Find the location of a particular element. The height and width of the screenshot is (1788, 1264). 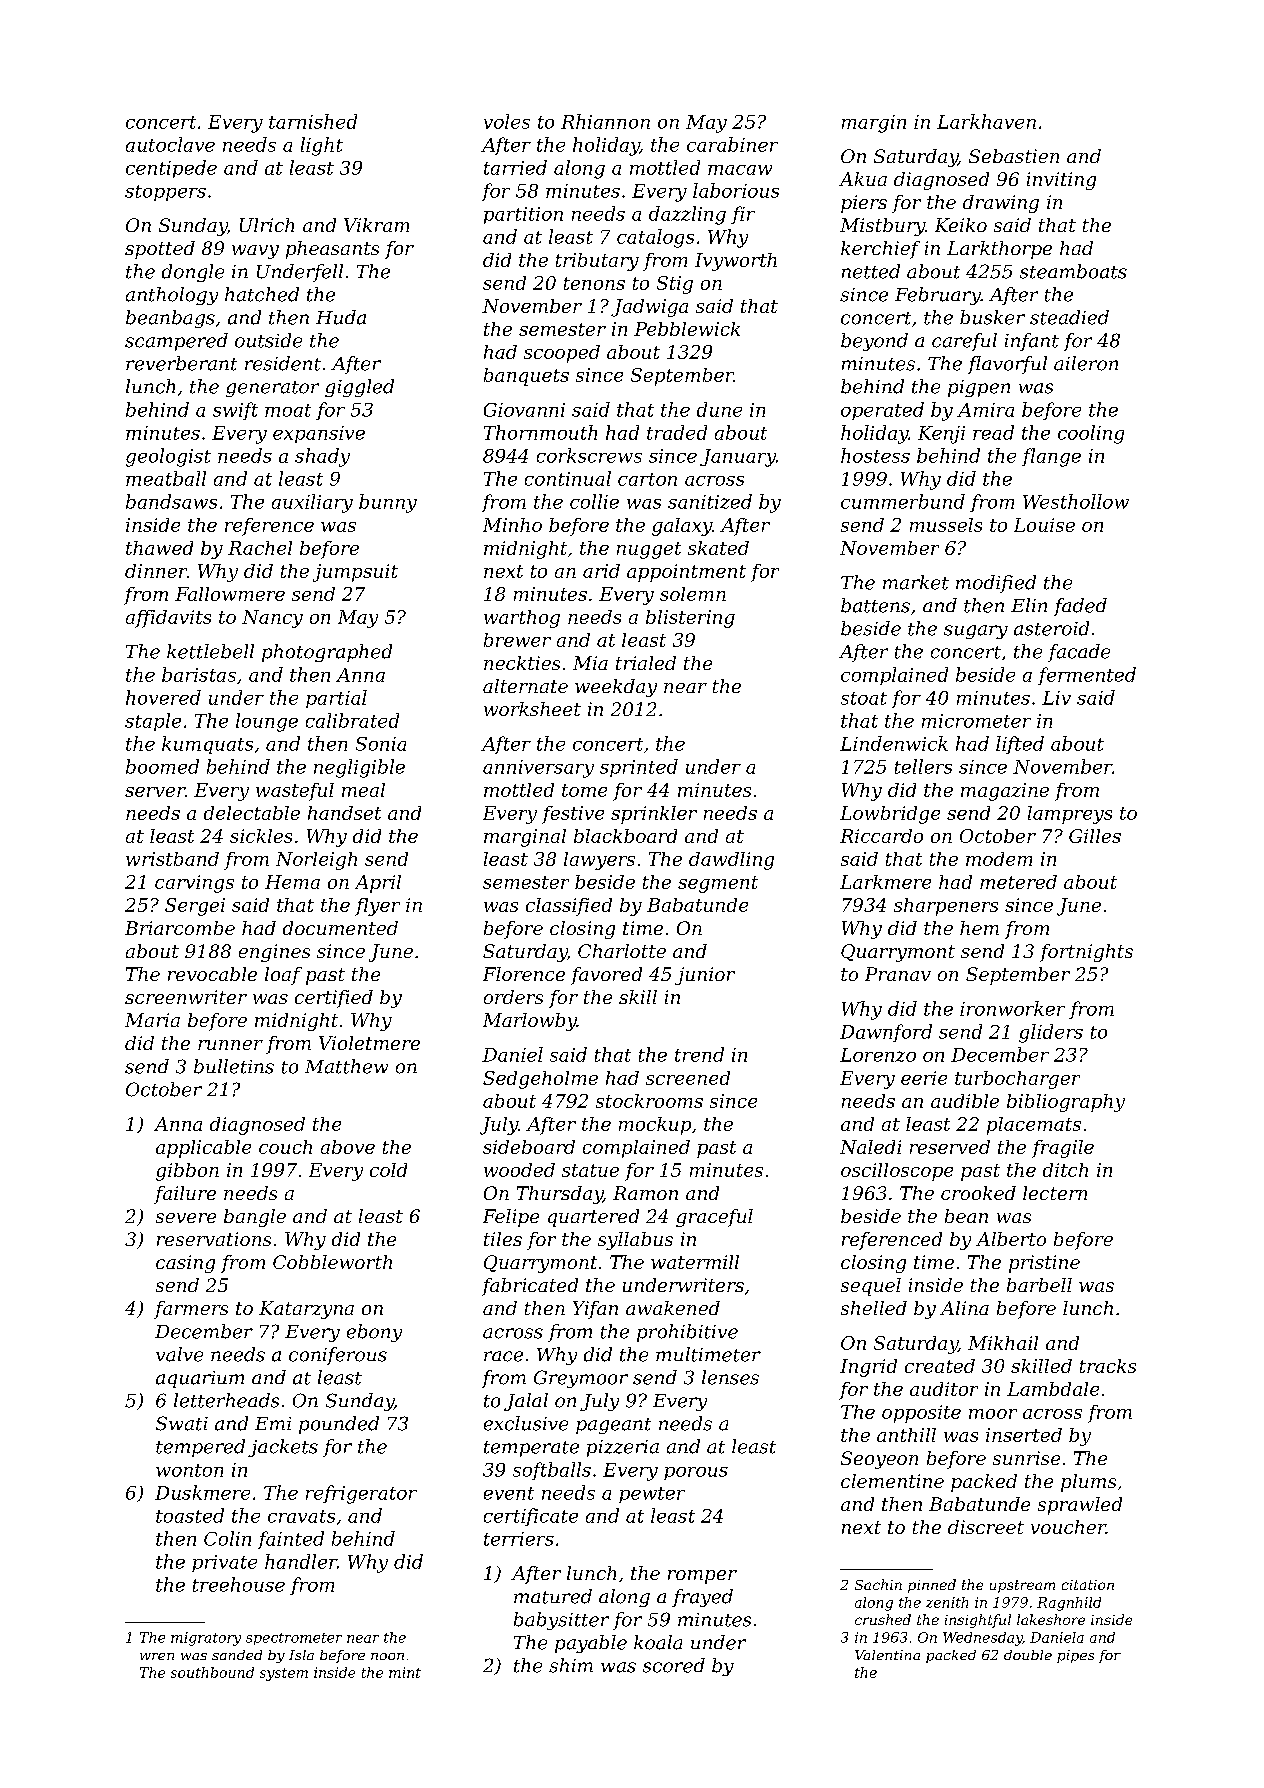

Jalal is located at coordinates (526, 1402).
